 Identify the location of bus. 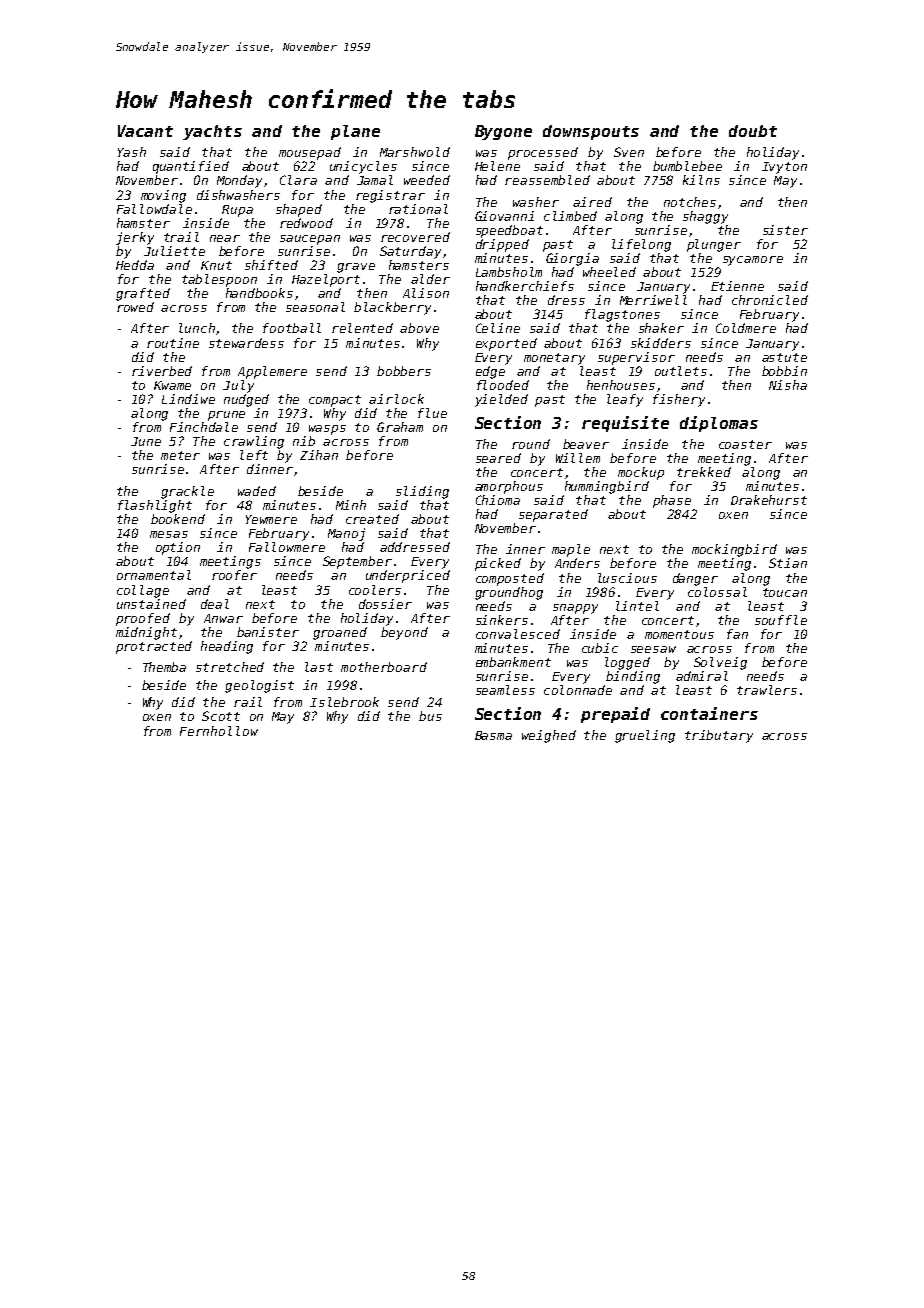
(430, 716).
